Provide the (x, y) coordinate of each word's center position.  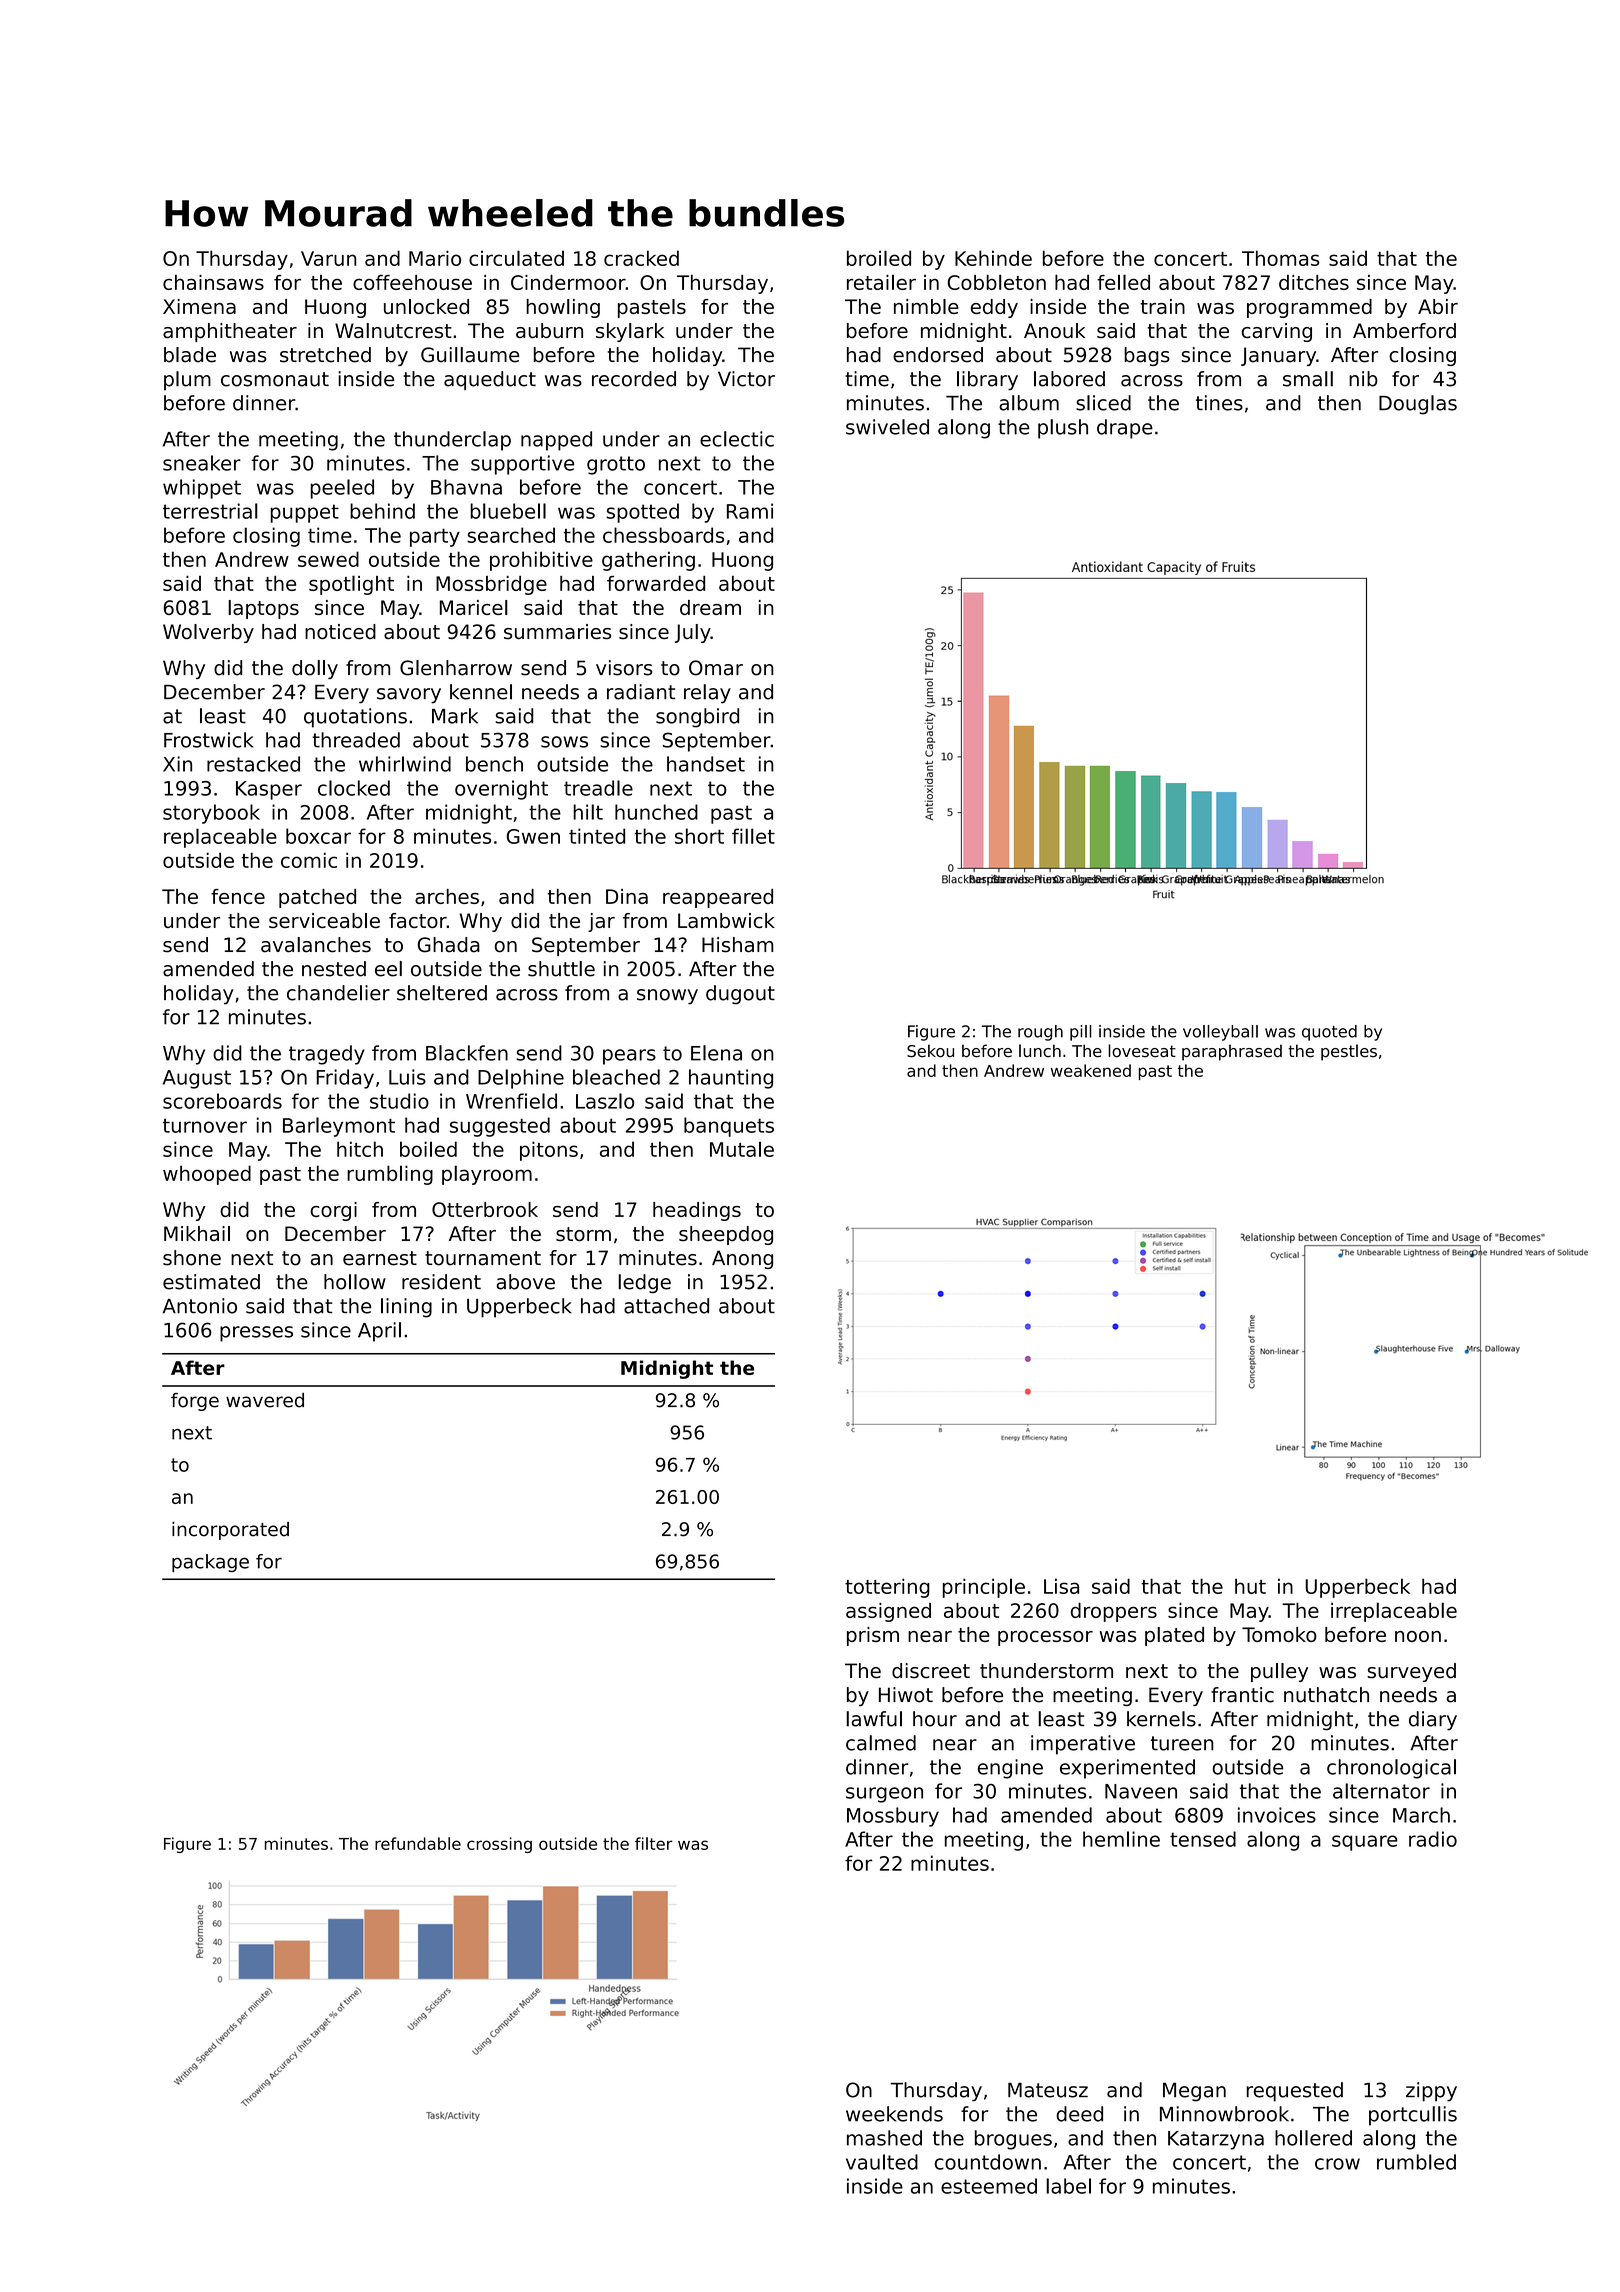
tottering (887, 1588)
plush (1063, 429)
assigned (888, 1612)
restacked (253, 764)
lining (406, 1308)
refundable (418, 1843)
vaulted (882, 2162)
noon (1418, 1636)
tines (1219, 403)
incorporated (230, 1531)
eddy (994, 308)
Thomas (1280, 258)
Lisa (1061, 1586)
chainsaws (213, 282)
